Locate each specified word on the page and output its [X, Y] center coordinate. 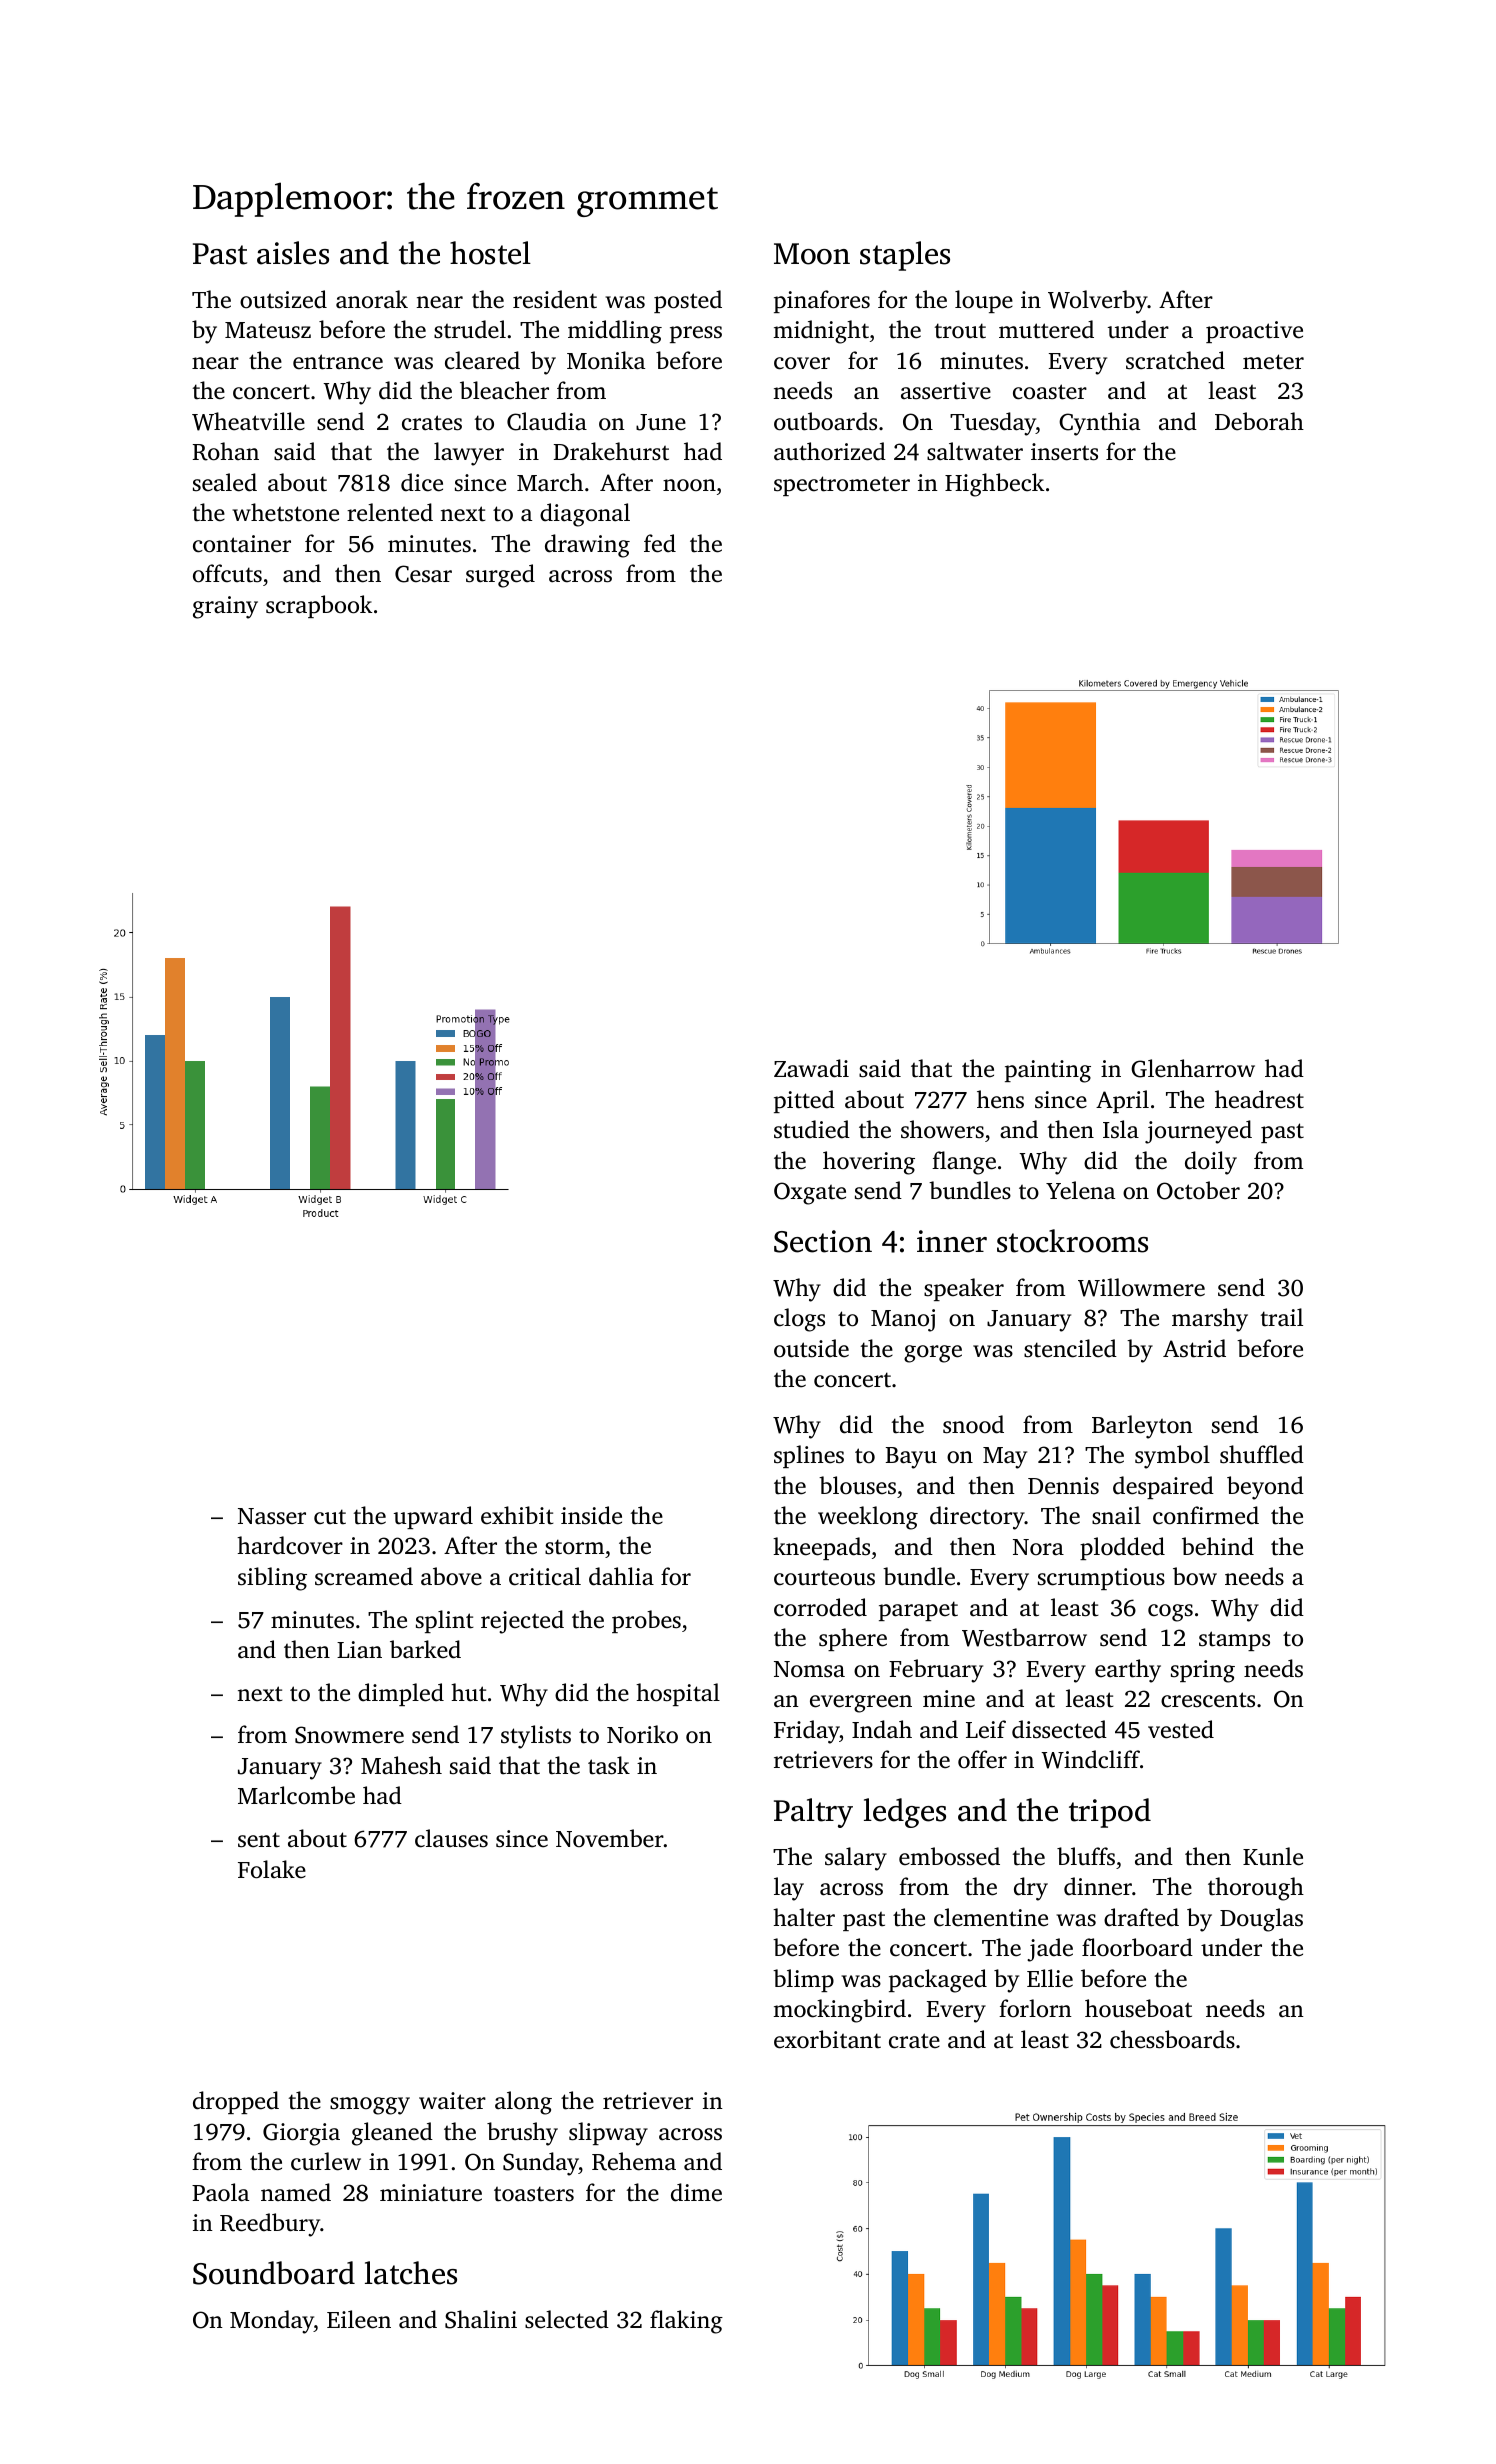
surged [500, 576]
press [696, 334]
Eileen [359, 2319]
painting [1048, 1071]
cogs [1170, 1613]
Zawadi [811, 1068]
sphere [853, 1639]
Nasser [272, 1516]
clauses [451, 1838]
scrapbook [319, 606]
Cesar [423, 574]
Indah [882, 1729]
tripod [1110, 1813]
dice [422, 482]
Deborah [1259, 421]
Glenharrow [1193, 1068]
